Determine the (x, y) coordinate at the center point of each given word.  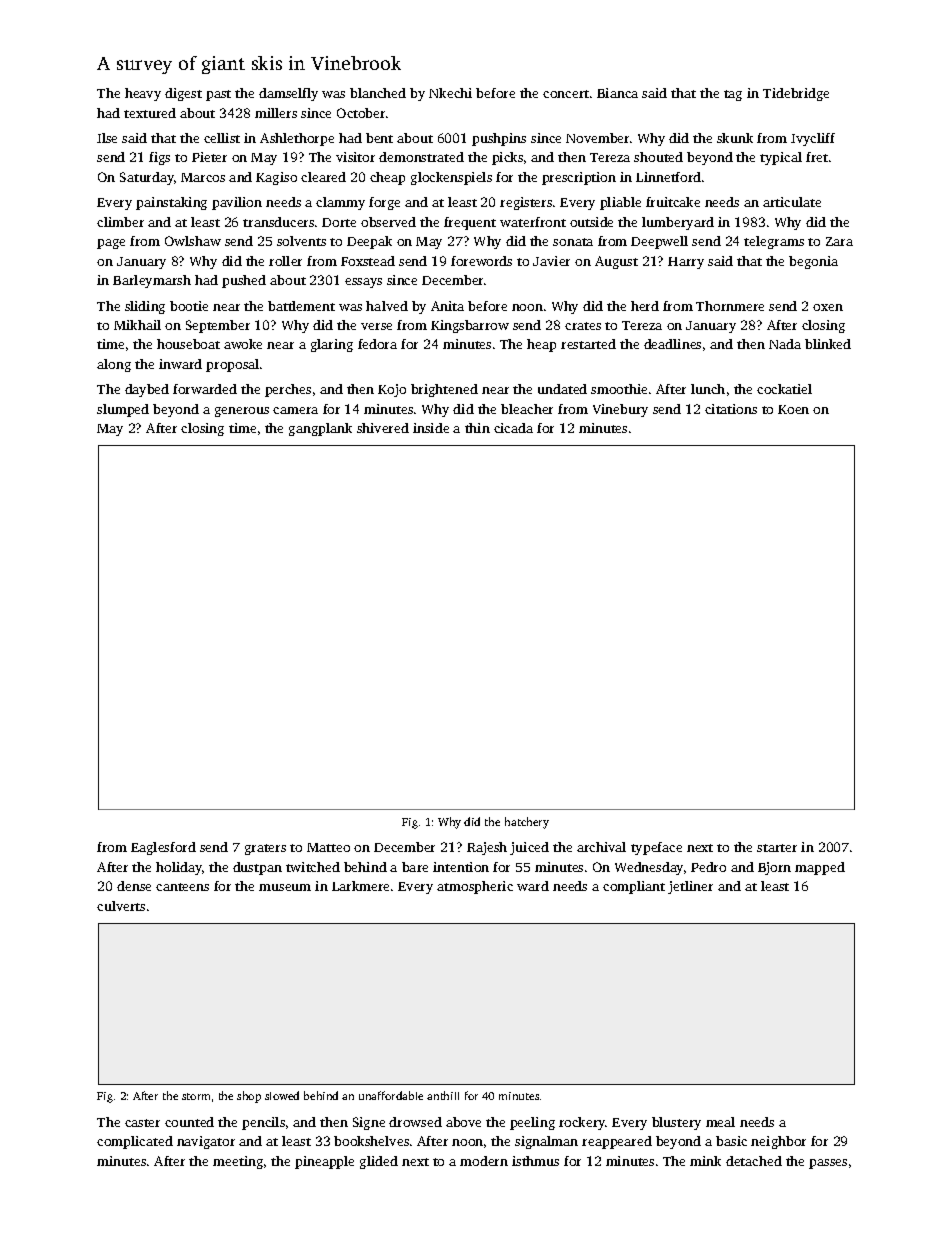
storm (196, 1096)
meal (720, 1122)
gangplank (320, 429)
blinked (828, 344)
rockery (582, 1123)
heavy (143, 94)
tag (733, 95)
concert (566, 94)
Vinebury (620, 410)
